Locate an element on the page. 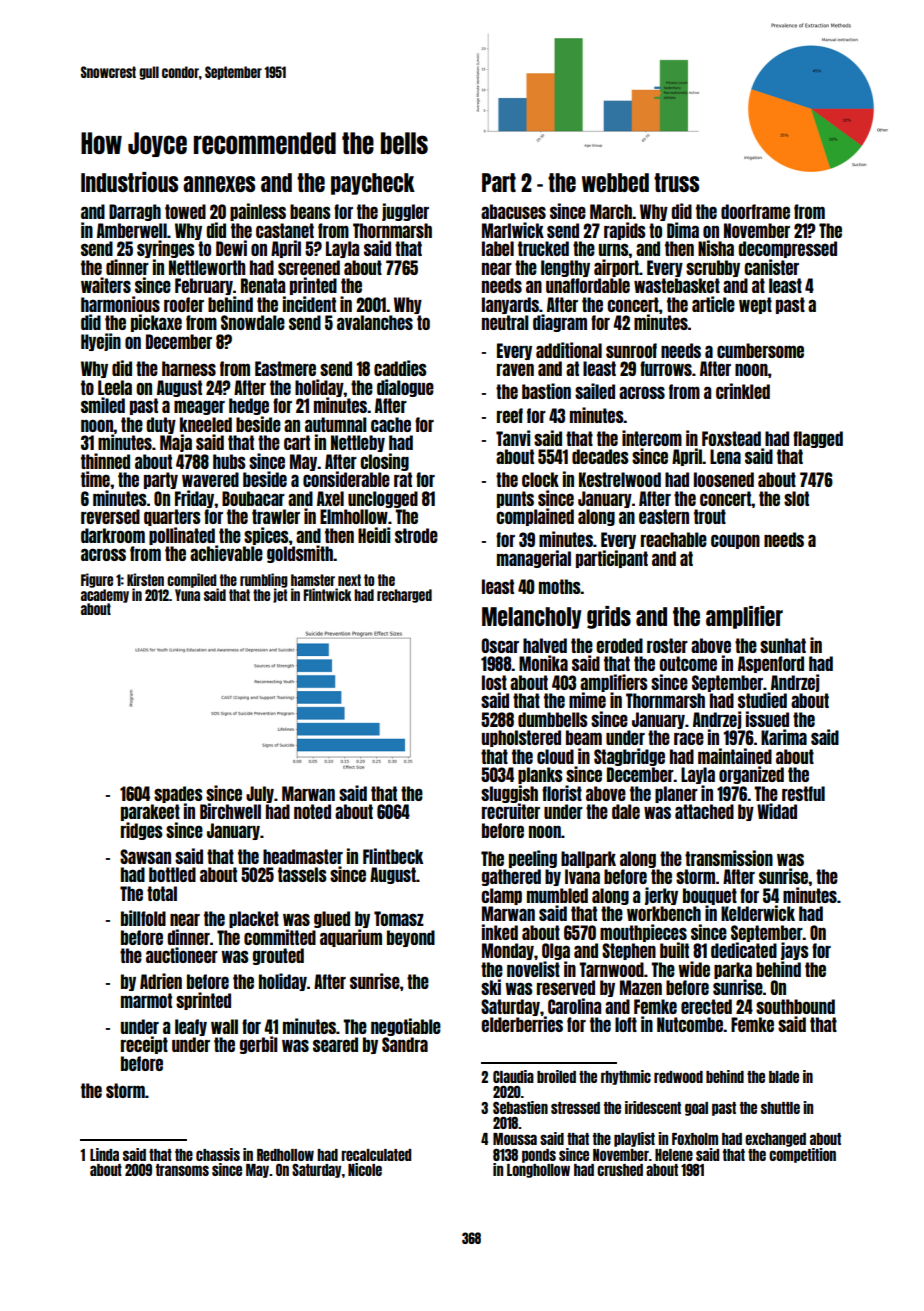 The height and width of the image is (1311, 924). Linda is located at coordinates (104, 1154).
